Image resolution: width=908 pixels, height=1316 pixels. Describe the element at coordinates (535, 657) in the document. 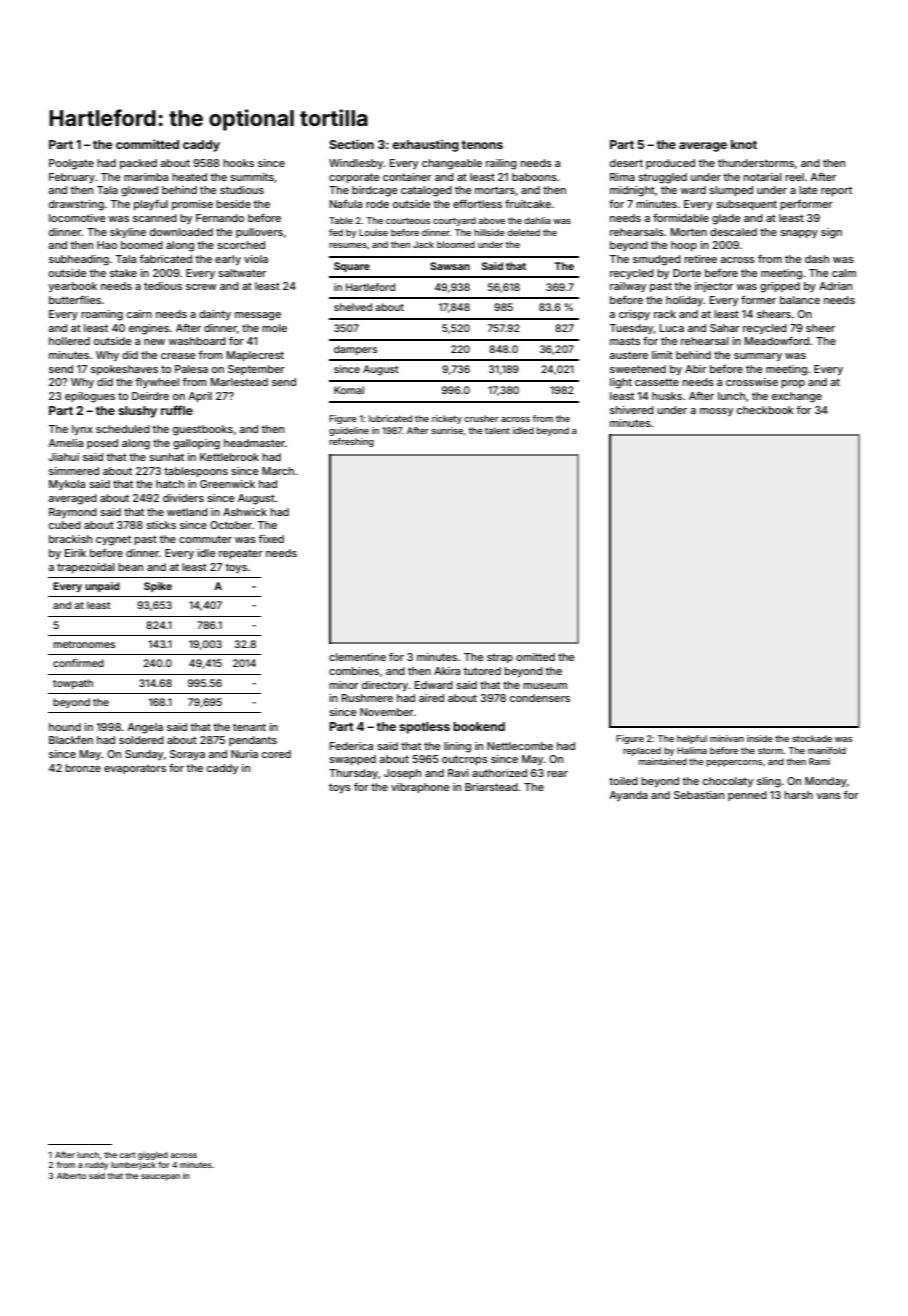

I see `omitted` at that location.
